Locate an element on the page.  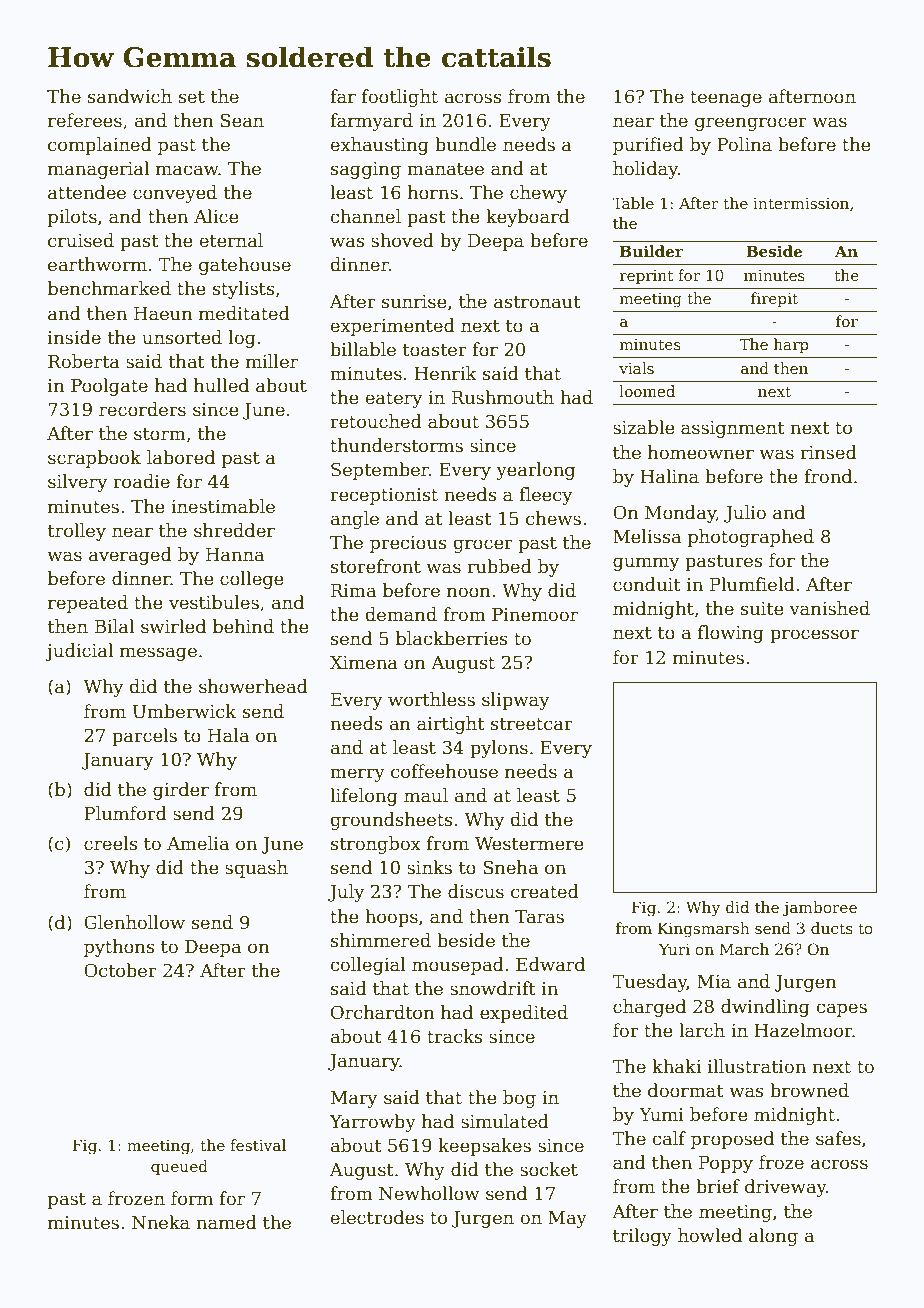
parcels is located at coordinates (144, 737).
